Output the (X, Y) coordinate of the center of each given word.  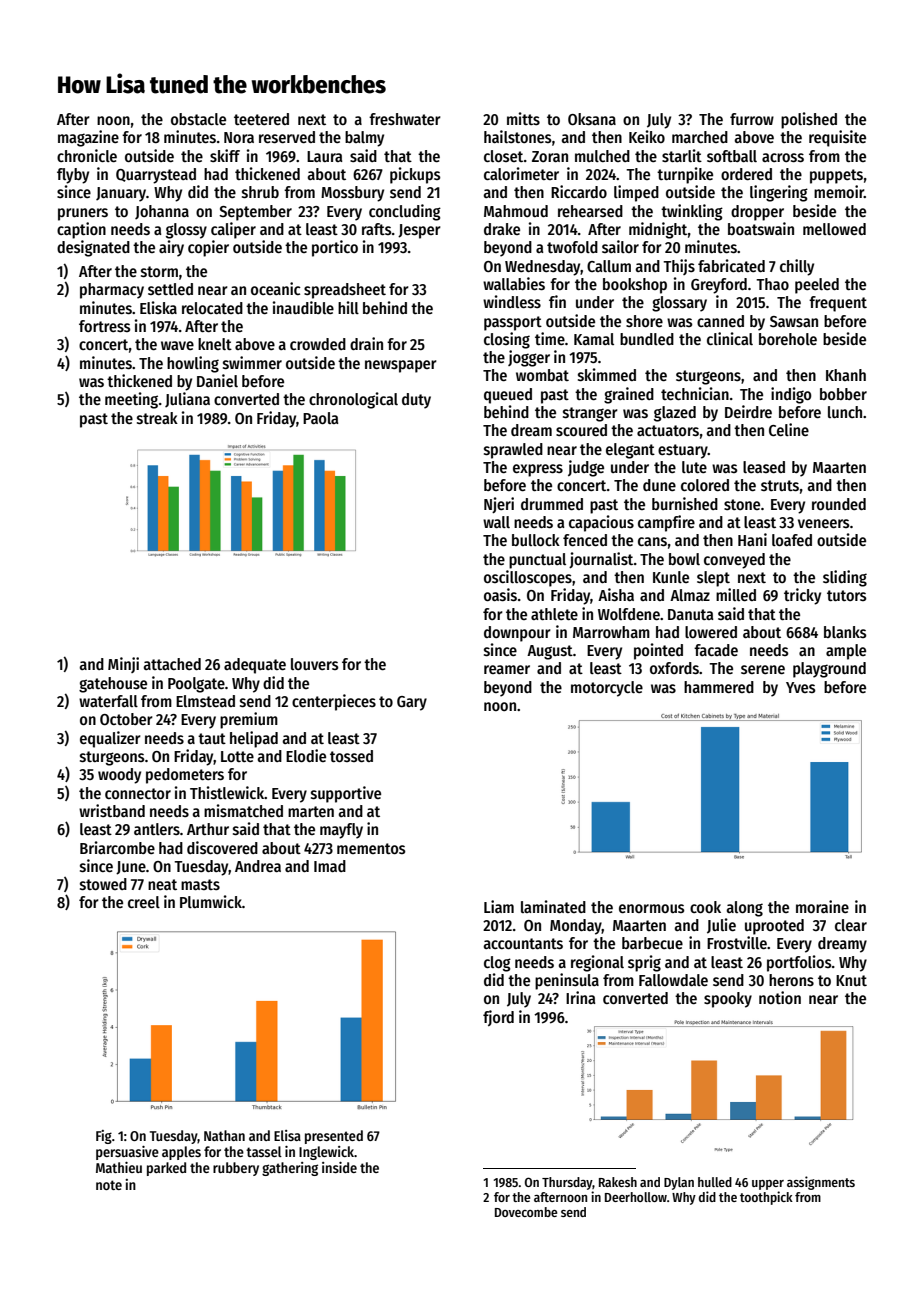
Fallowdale (673, 980)
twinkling (692, 212)
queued (508, 396)
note (109, 1185)
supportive (346, 794)
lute (694, 467)
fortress (105, 326)
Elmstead (205, 701)
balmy (364, 139)
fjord (498, 1018)
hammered (719, 687)
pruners (83, 214)
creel (144, 902)
